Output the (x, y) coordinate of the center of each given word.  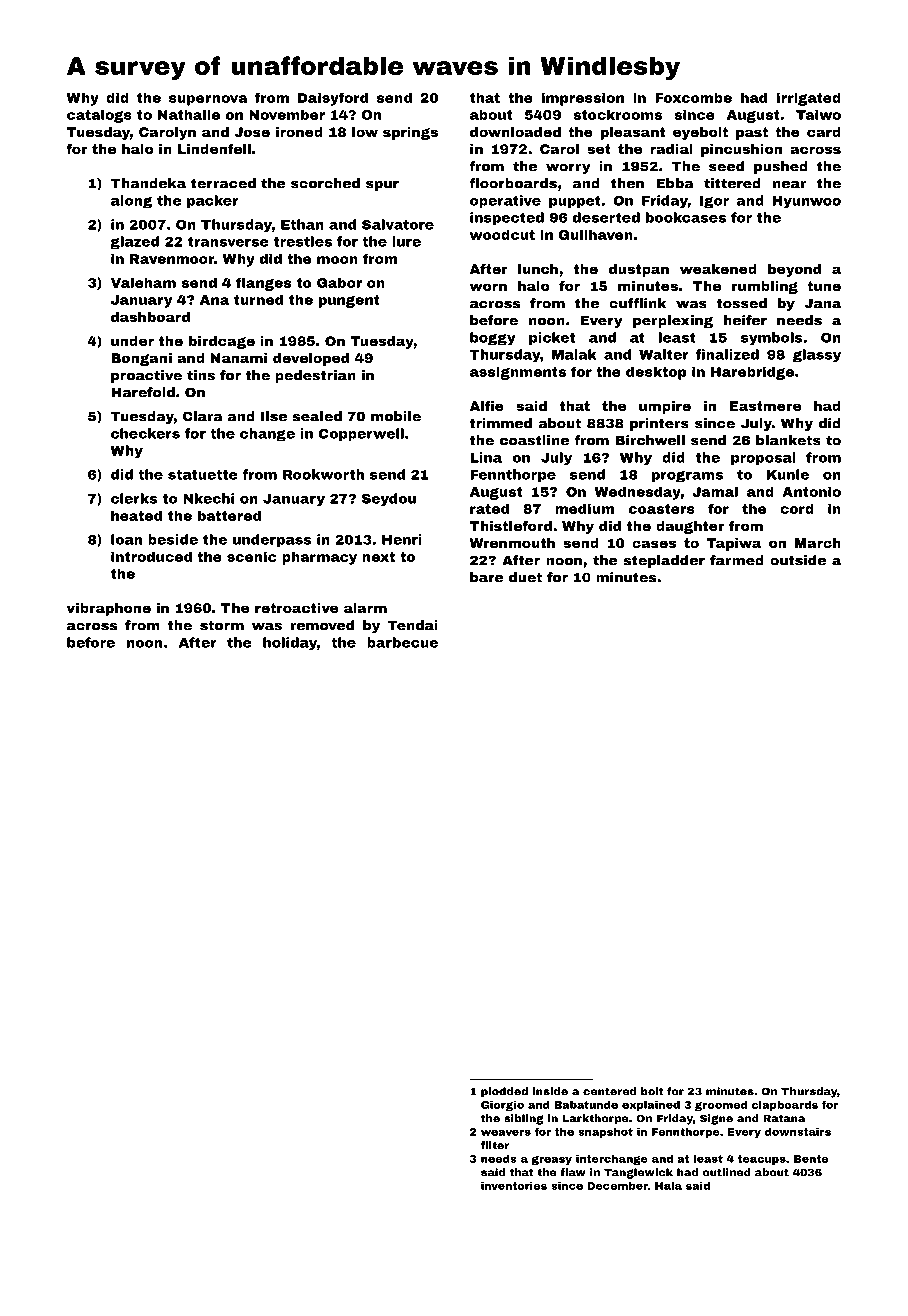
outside (798, 560)
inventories (514, 1186)
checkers (145, 433)
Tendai (413, 625)
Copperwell (361, 434)
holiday (290, 644)
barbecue (402, 642)
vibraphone (109, 609)
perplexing (673, 321)
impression (583, 99)
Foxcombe (693, 97)
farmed (737, 560)
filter (495, 1145)
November (287, 114)
